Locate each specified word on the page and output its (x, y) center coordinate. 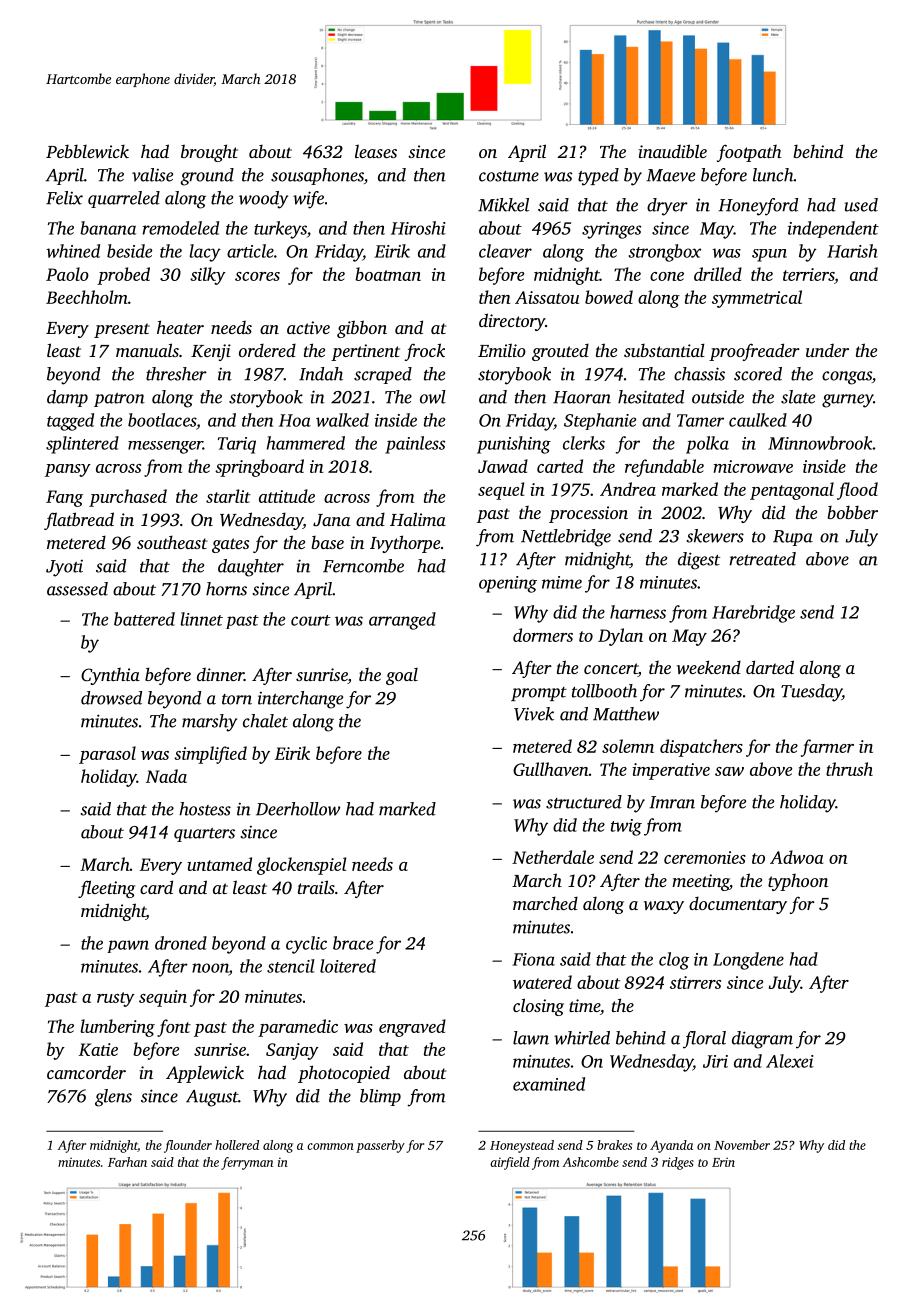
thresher (176, 374)
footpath (749, 153)
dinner (220, 674)
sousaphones (317, 176)
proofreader (754, 352)
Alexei (790, 1061)
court (311, 620)
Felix (64, 198)
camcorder (86, 1072)
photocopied (344, 1074)
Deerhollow (298, 809)
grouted (560, 352)
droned (181, 943)
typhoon (798, 882)
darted (770, 667)
